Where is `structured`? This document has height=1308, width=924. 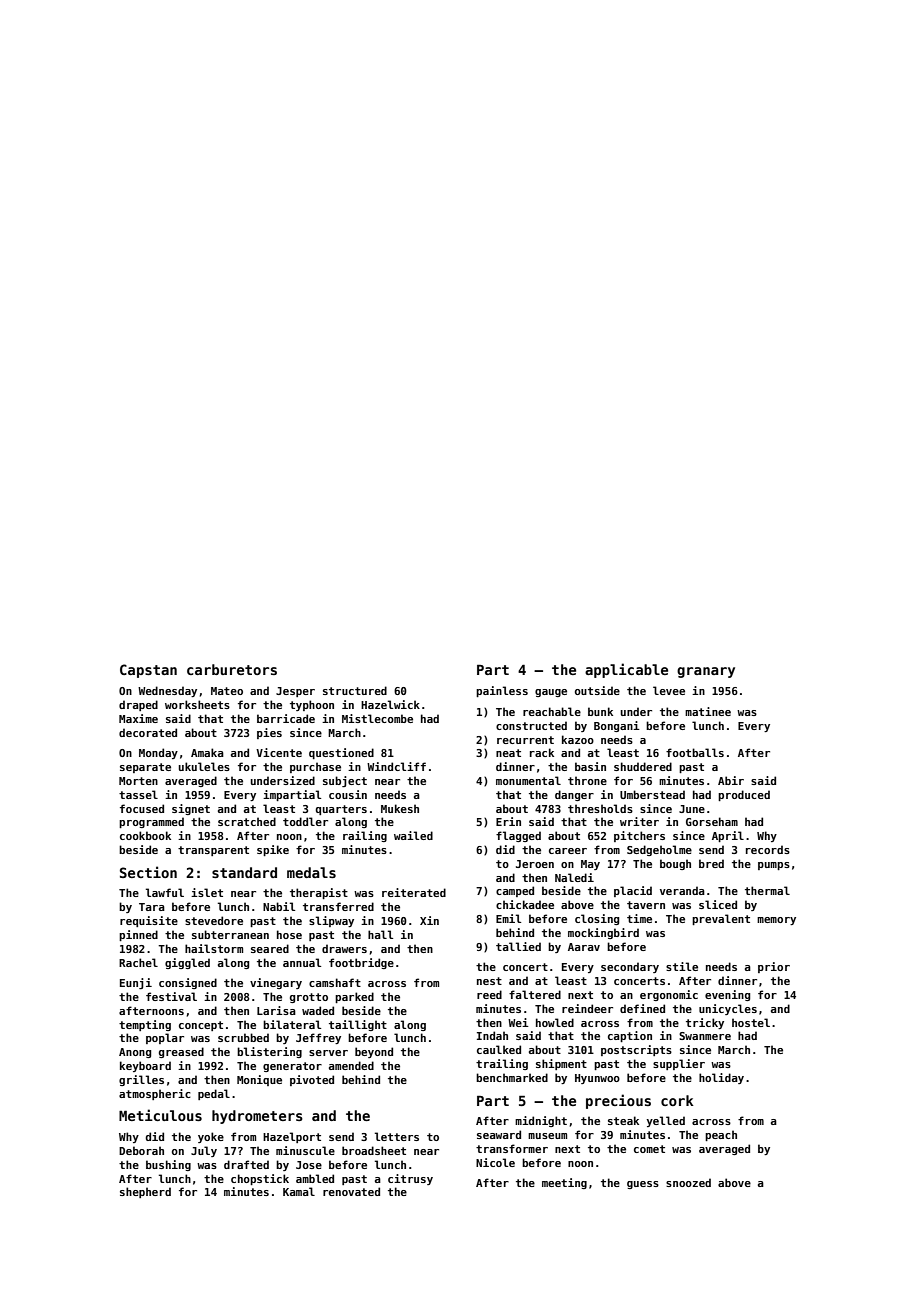
structured is located at coordinates (355, 690).
